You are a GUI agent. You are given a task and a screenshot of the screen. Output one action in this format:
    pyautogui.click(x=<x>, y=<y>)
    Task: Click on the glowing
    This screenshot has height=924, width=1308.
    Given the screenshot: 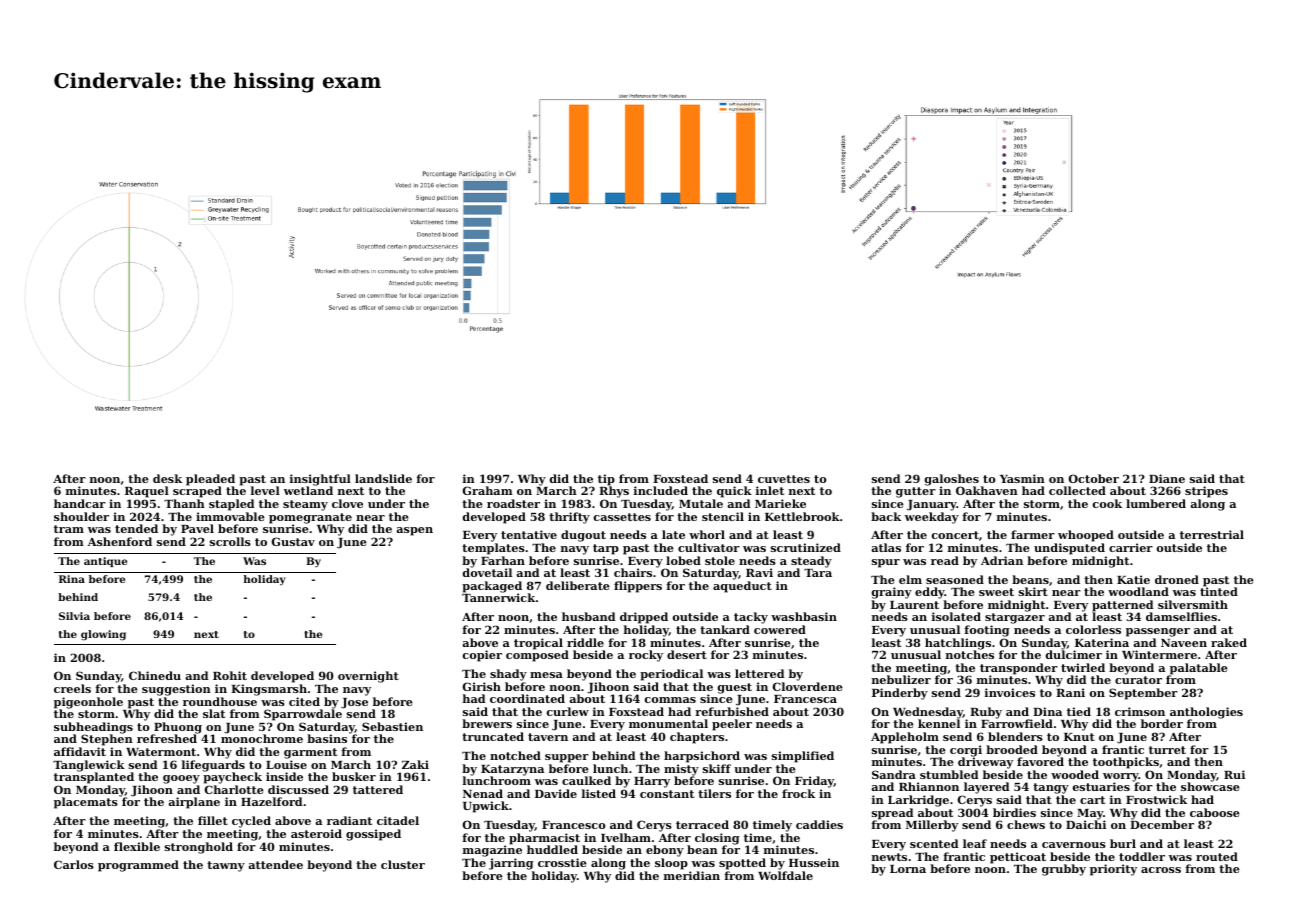 What is the action you would take?
    pyautogui.click(x=103, y=635)
